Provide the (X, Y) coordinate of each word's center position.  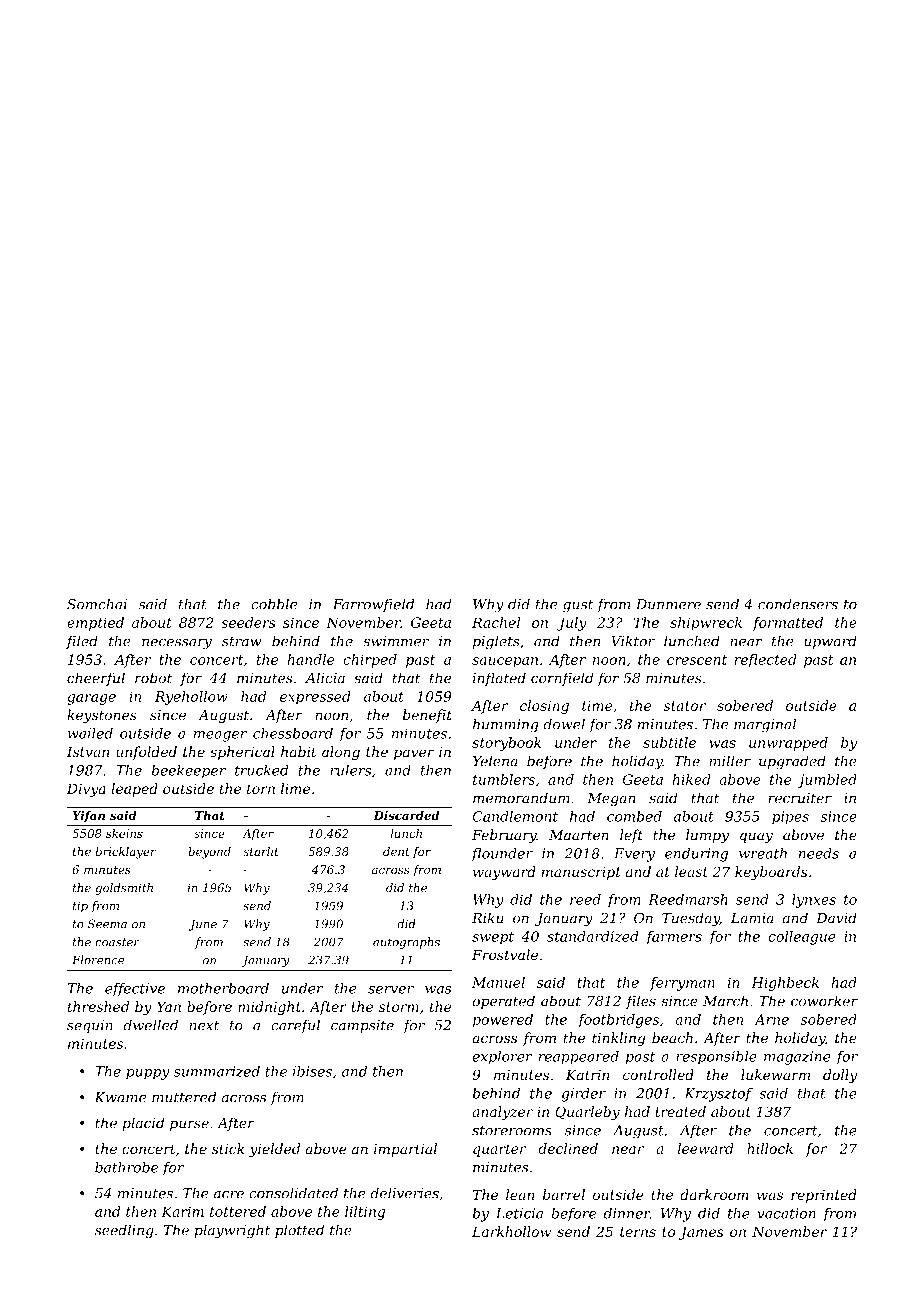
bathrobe (126, 1167)
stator (685, 706)
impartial (405, 1150)
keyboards (771, 873)
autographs (406, 943)
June (203, 925)
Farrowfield (373, 605)
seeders (248, 622)
